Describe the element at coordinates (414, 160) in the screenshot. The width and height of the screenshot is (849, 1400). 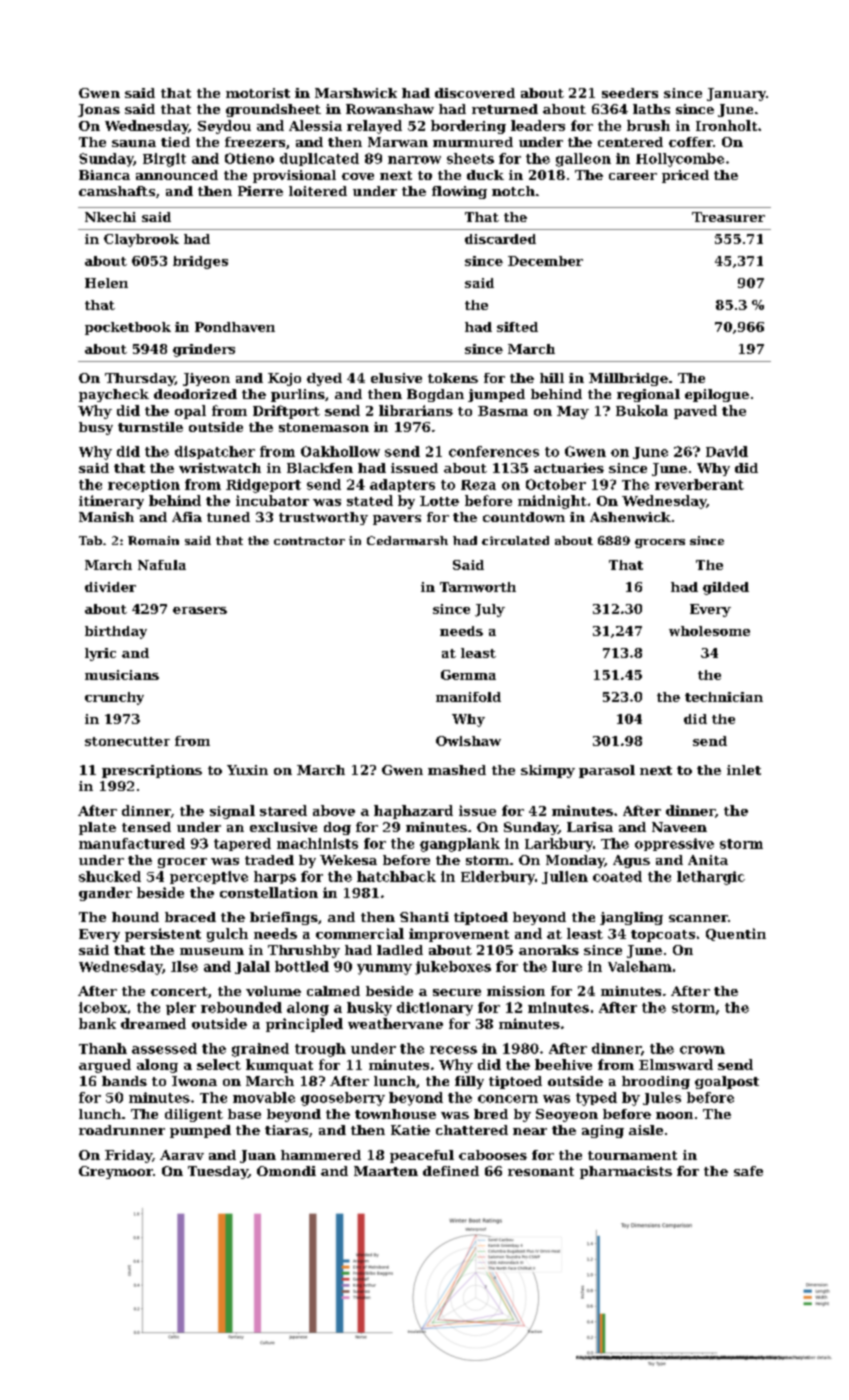
I see `narrow` at that location.
